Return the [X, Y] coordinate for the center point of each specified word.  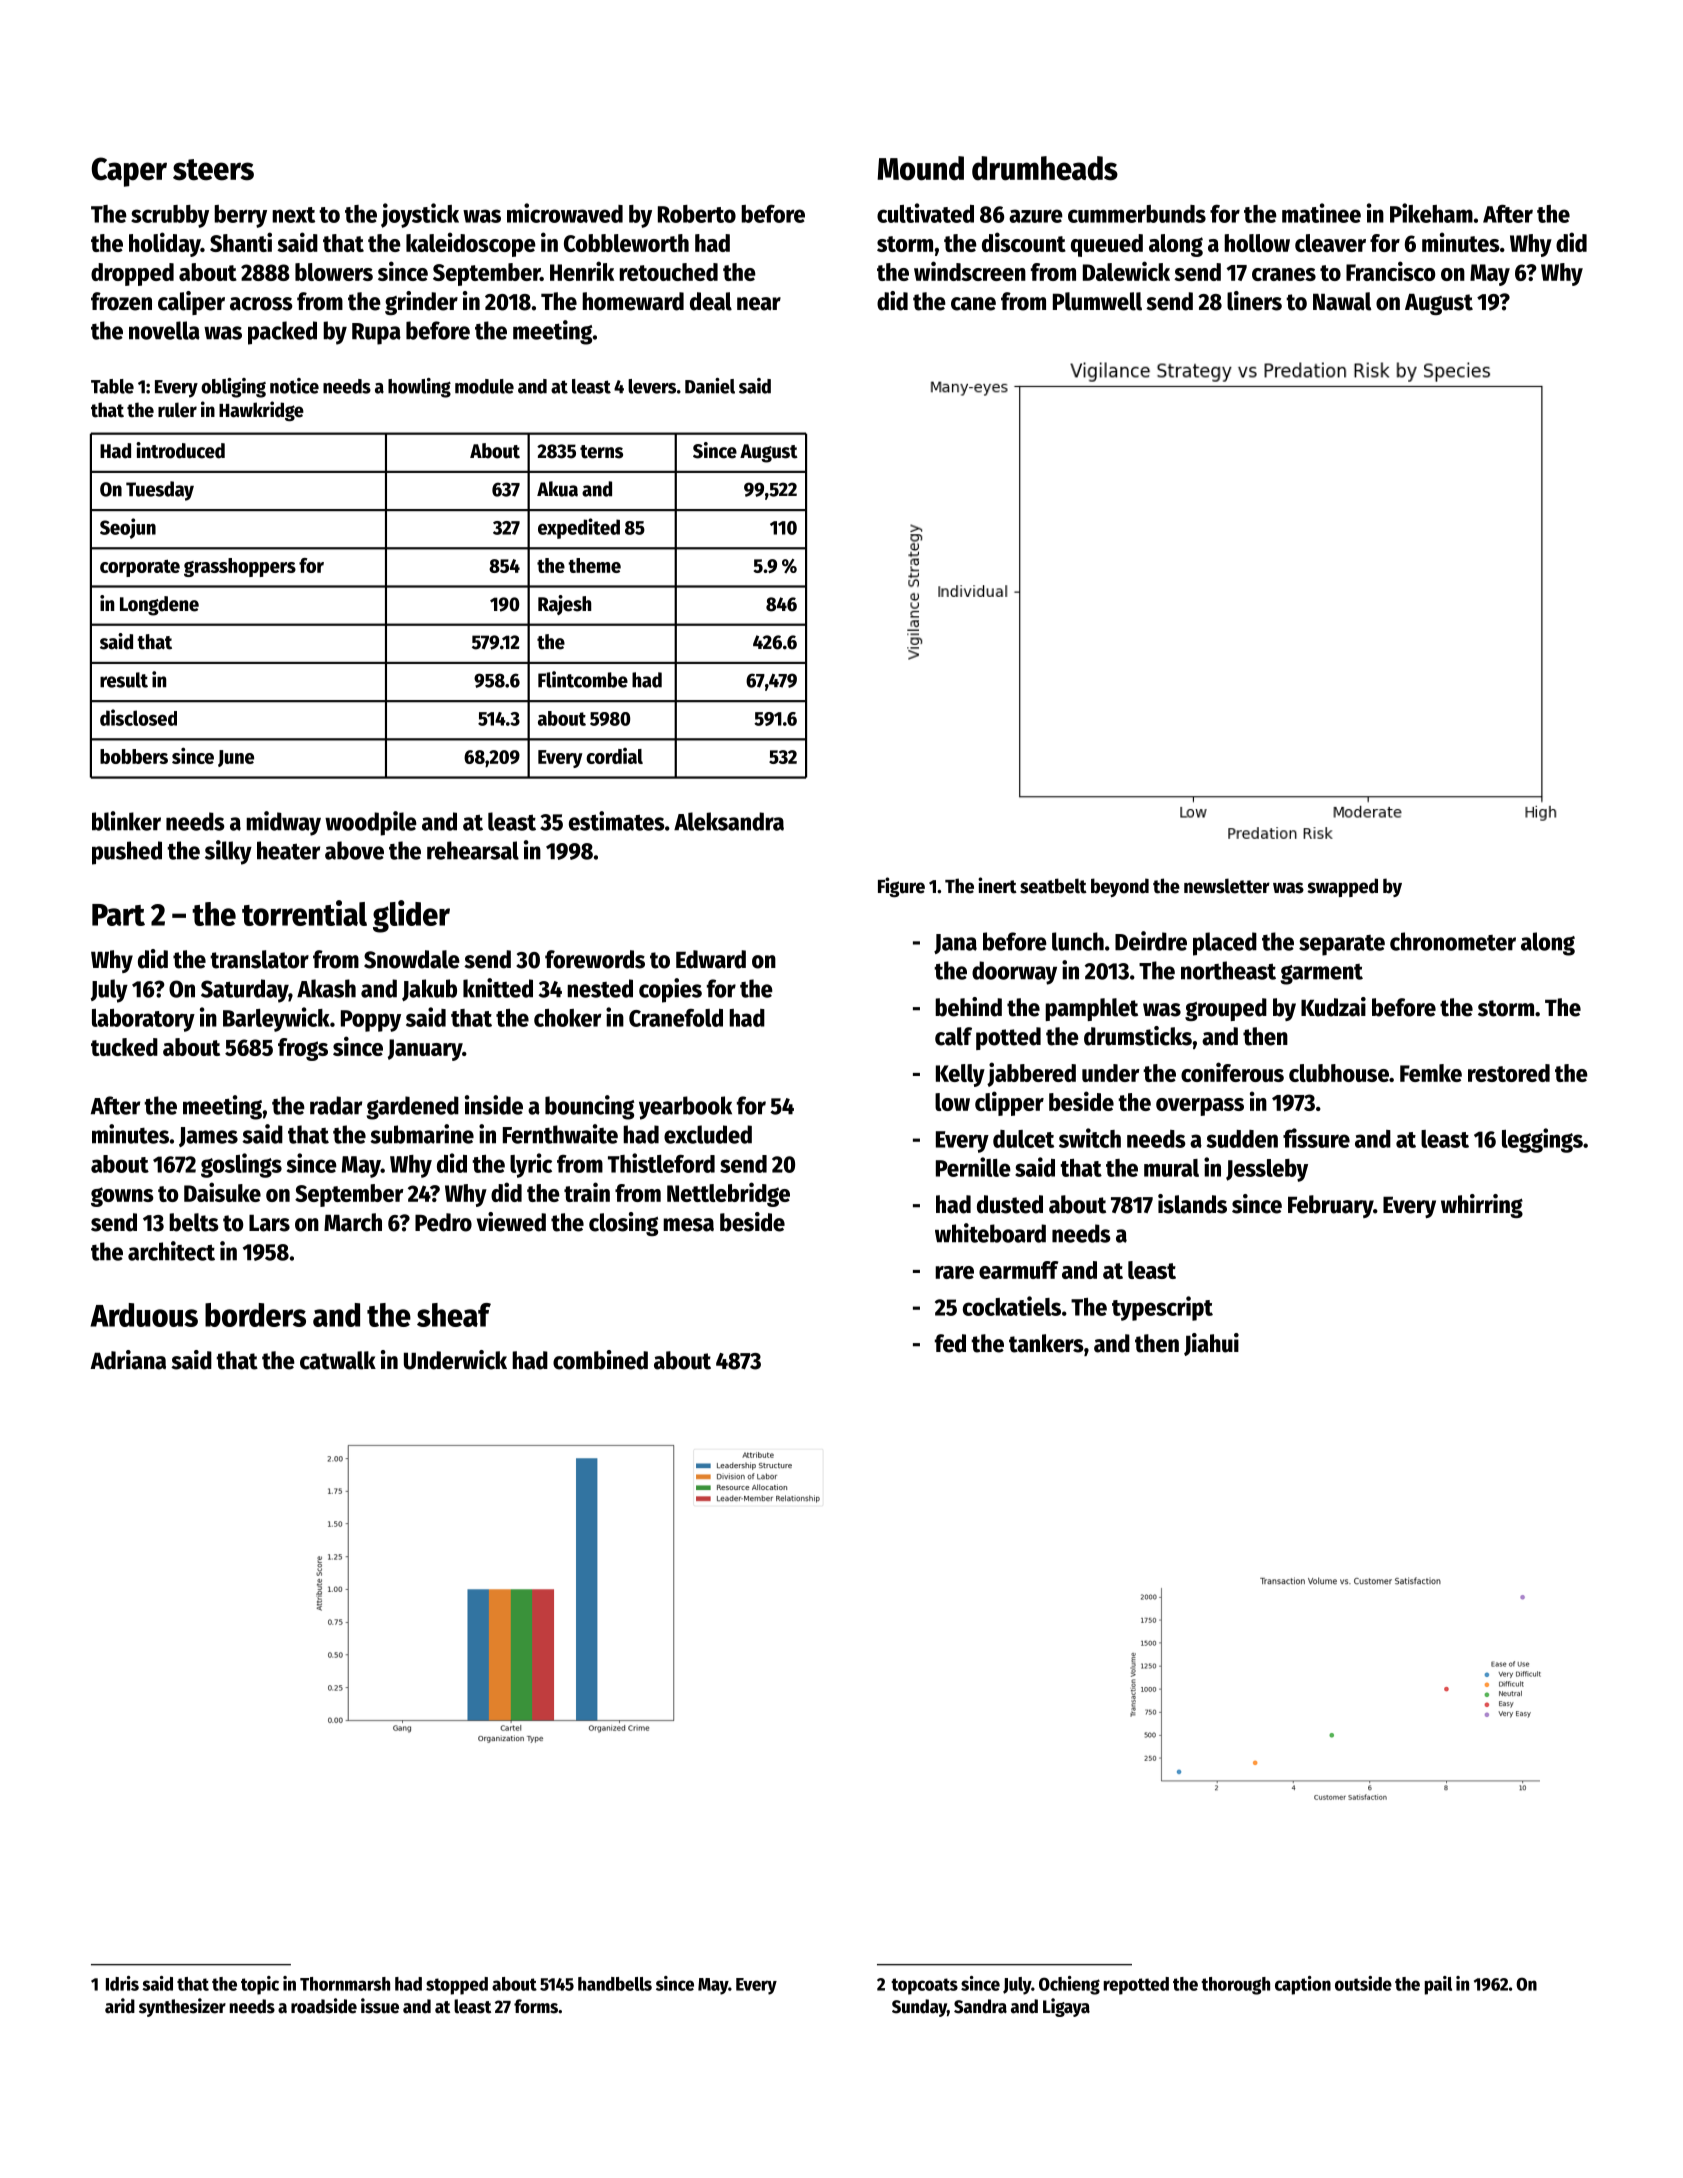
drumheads [1045, 168]
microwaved [565, 213]
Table [112, 386]
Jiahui [1211, 1344]
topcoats [924, 1986]
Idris [122, 1983]
